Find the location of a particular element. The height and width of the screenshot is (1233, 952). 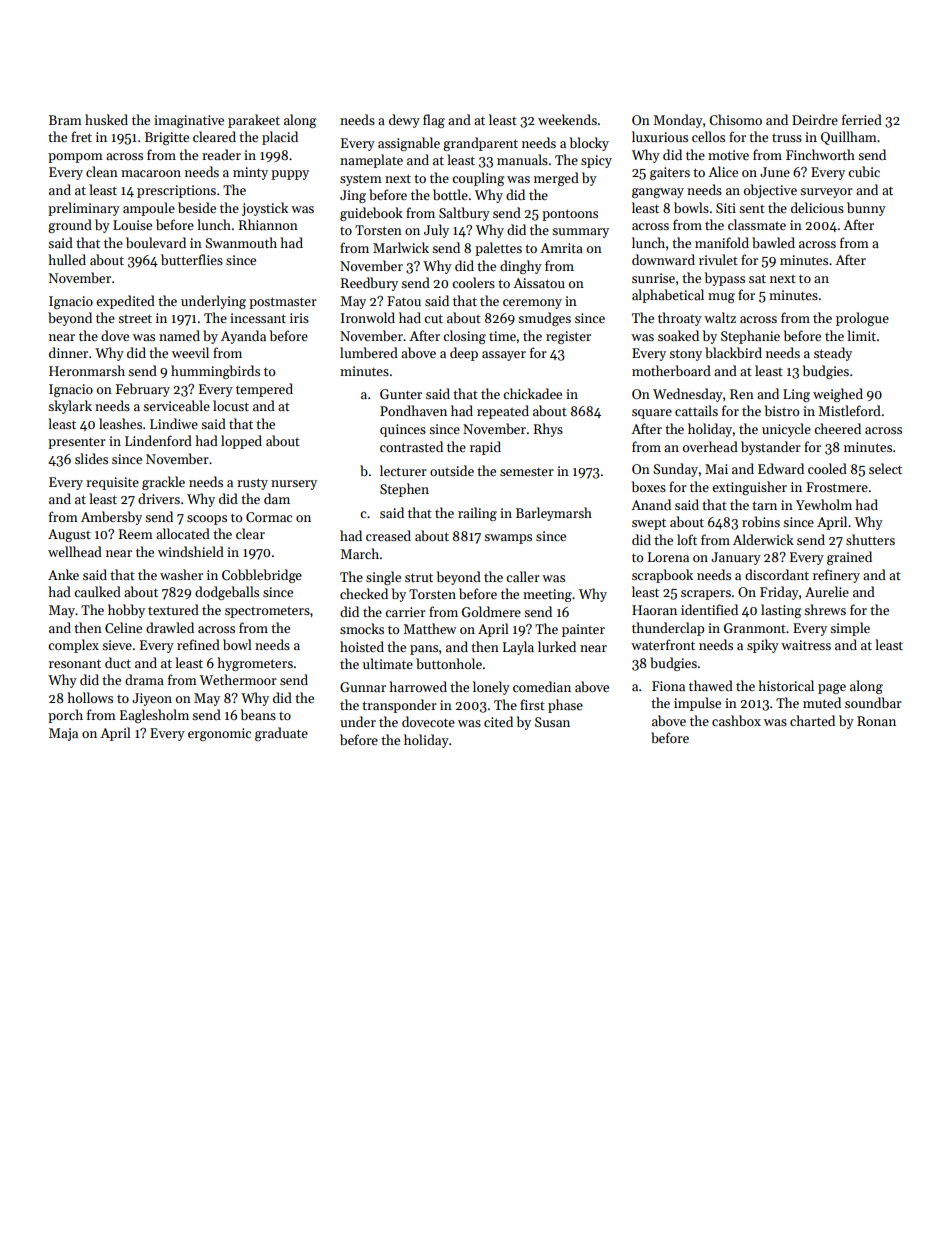

prologue is located at coordinates (862, 319).
